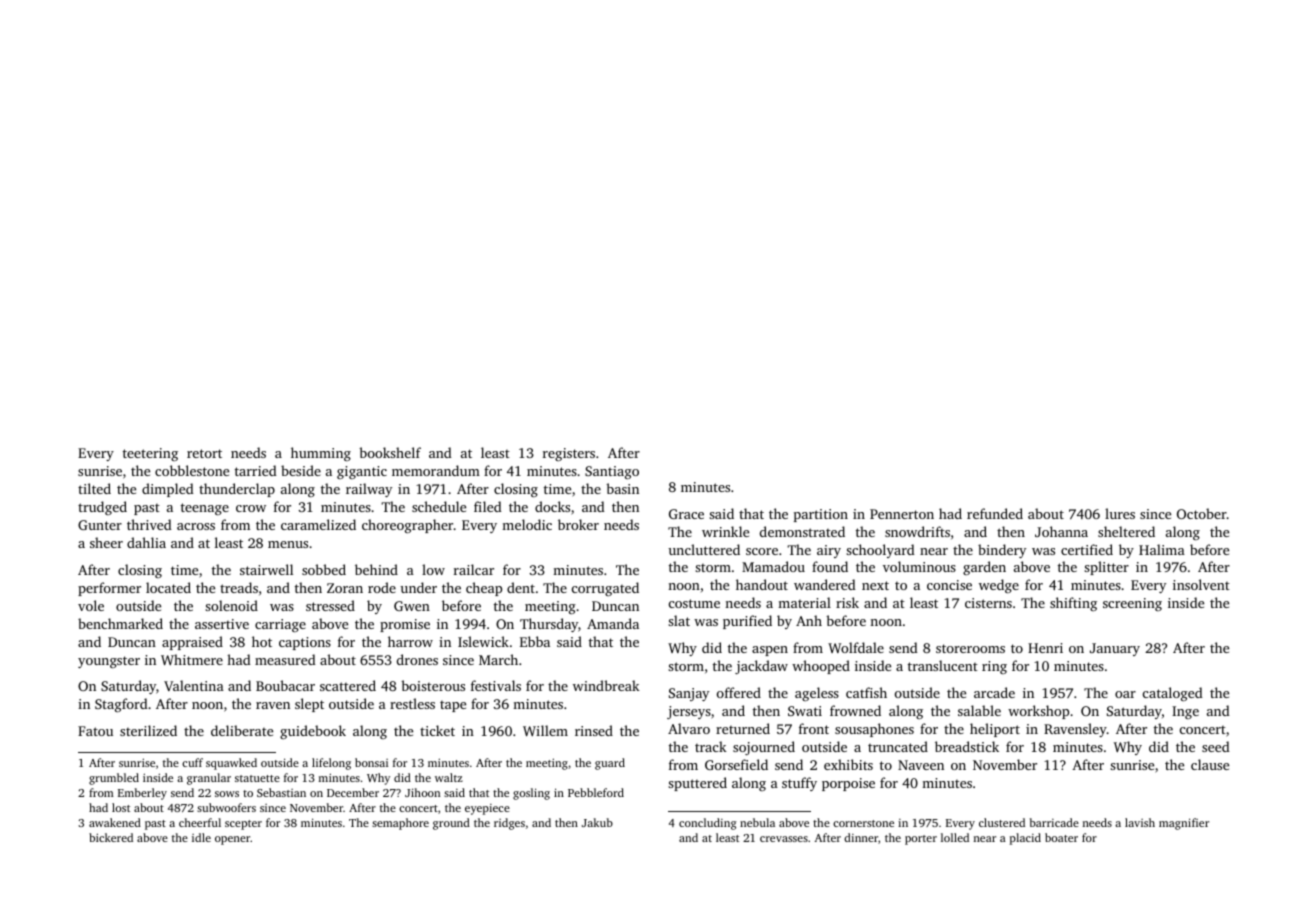  Describe the element at coordinates (233, 840) in the screenshot. I see `opener` at that location.
